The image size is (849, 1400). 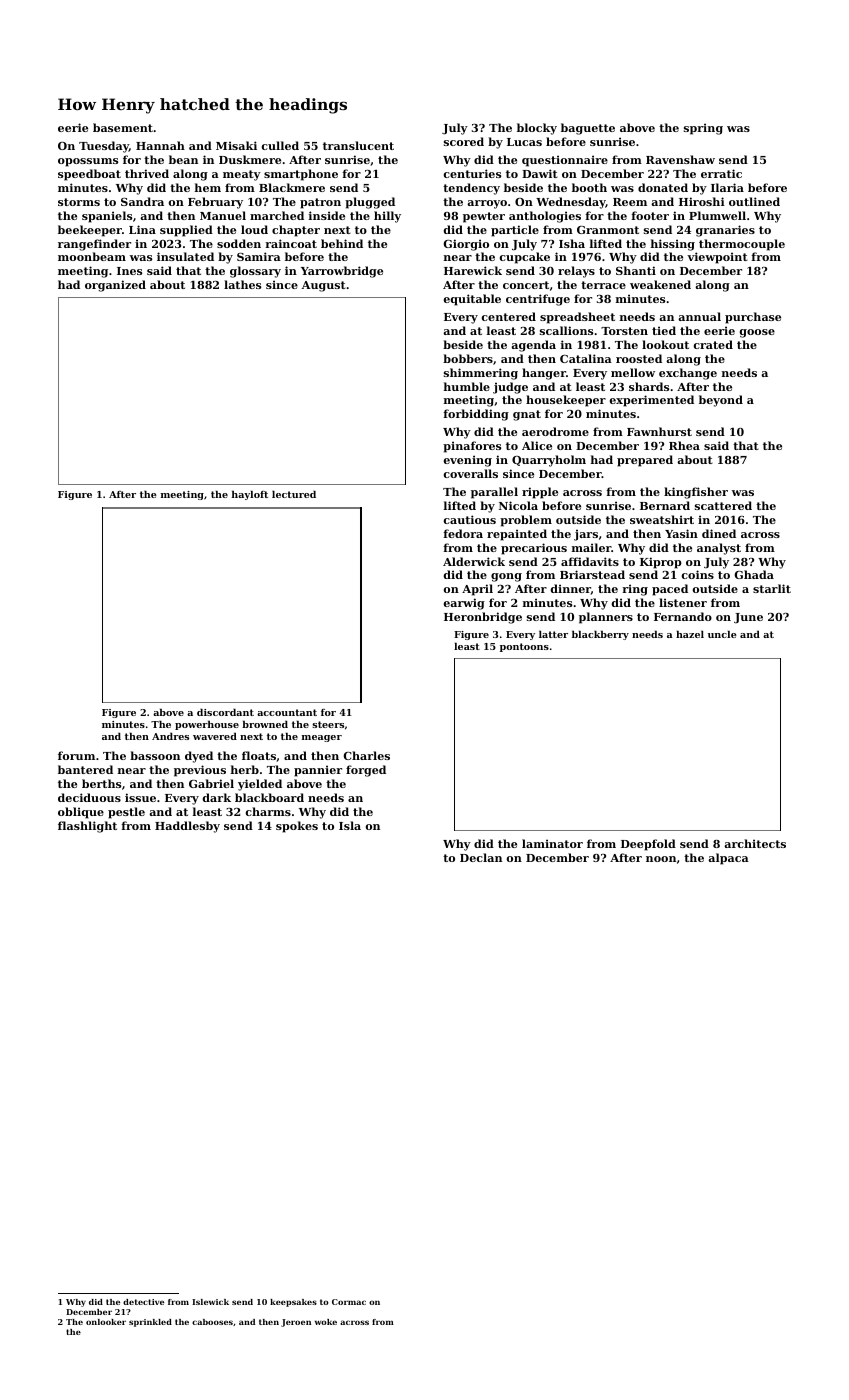 I want to click on Nicola, so click(x=518, y=505).
